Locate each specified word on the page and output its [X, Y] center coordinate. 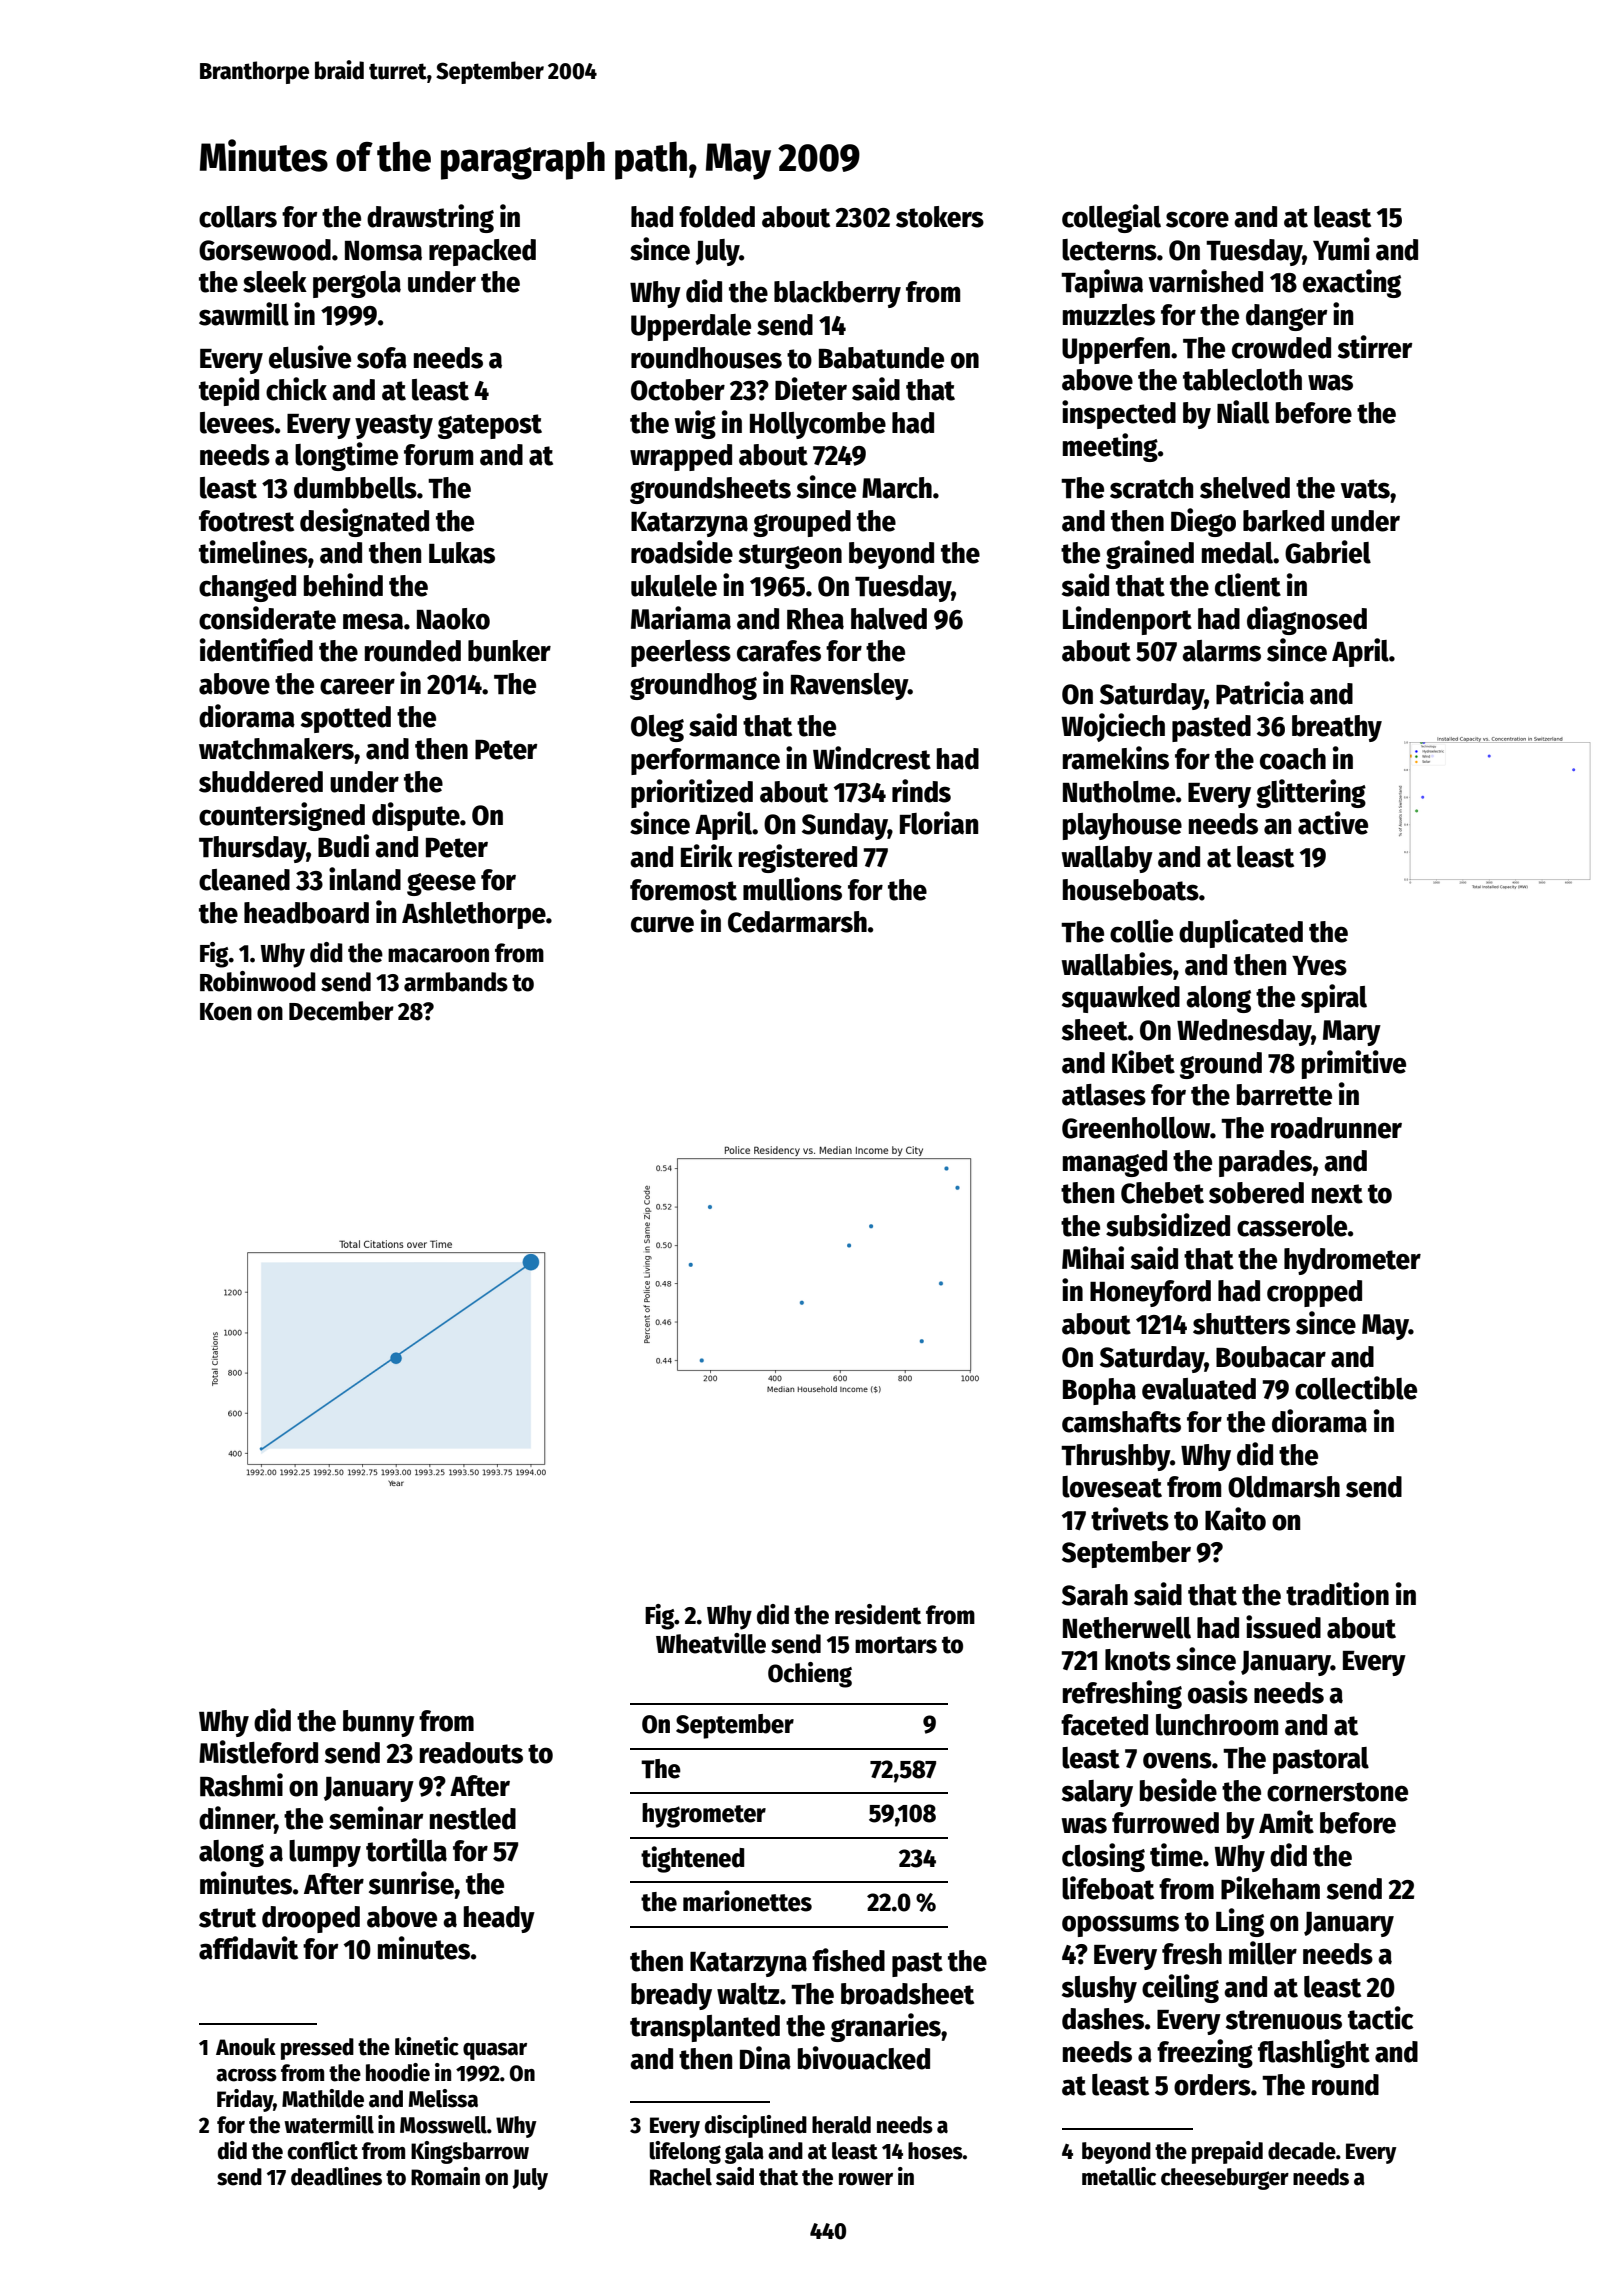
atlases [1104, 1095]
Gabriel [1328, 552]
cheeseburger [1225, 2179]
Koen [226, 1012]
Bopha [1099, 1391]
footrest [246, 521]
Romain [445, 2176]
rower [866, 2179]
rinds [921, 791]
